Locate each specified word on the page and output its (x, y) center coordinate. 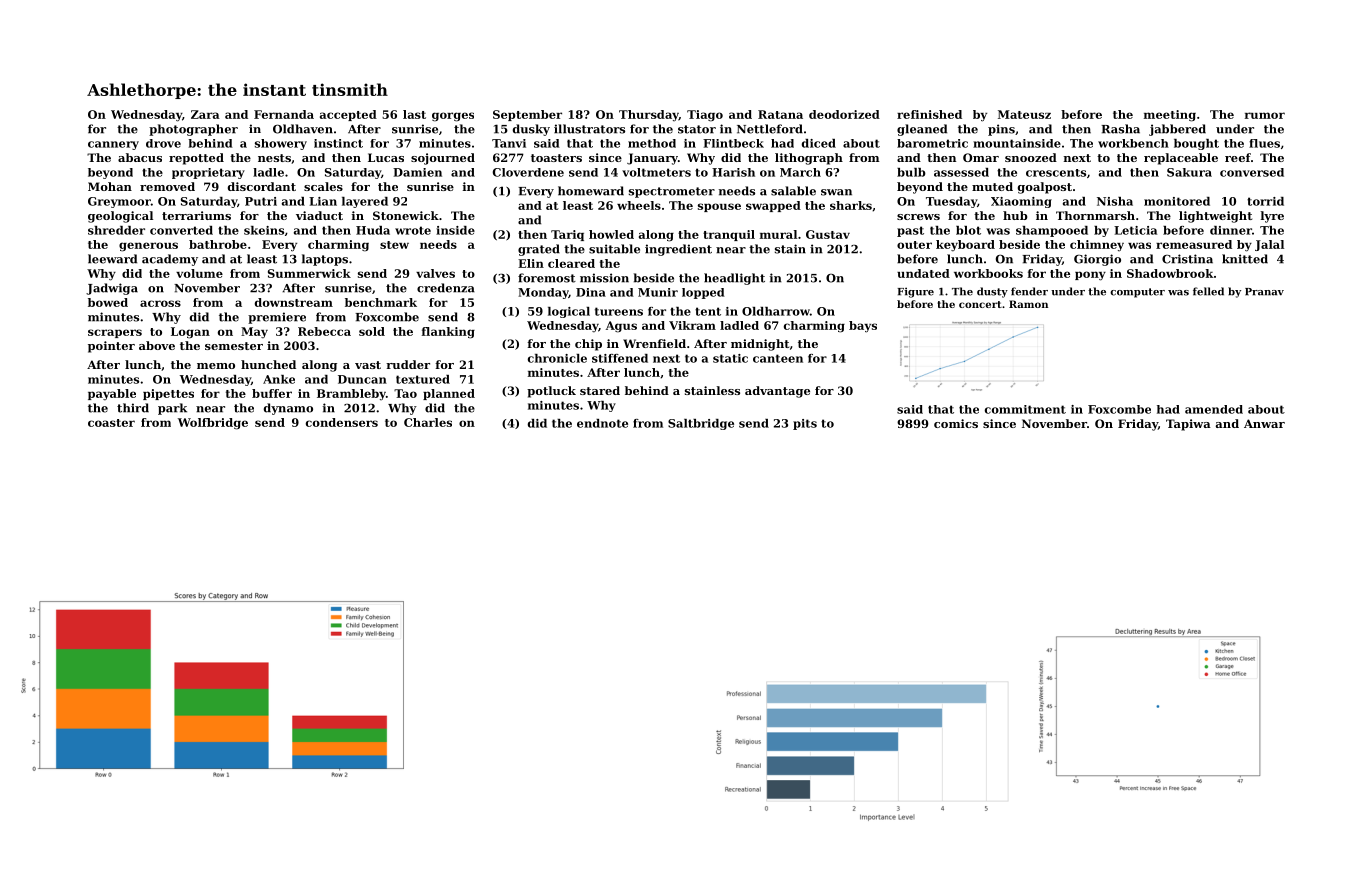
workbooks (988, 273)
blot (968, 230)
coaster (111, 423)
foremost (547, 278)
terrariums (196, 215)
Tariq (567, 235)
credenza (446, 288)
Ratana (780, 114)
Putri (261, 201)
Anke (279, 379)
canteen (778, 358)
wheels (639, 205)
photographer (193, 130)
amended (1214, 409)
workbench (1133, 143)
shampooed (1052, 231)
